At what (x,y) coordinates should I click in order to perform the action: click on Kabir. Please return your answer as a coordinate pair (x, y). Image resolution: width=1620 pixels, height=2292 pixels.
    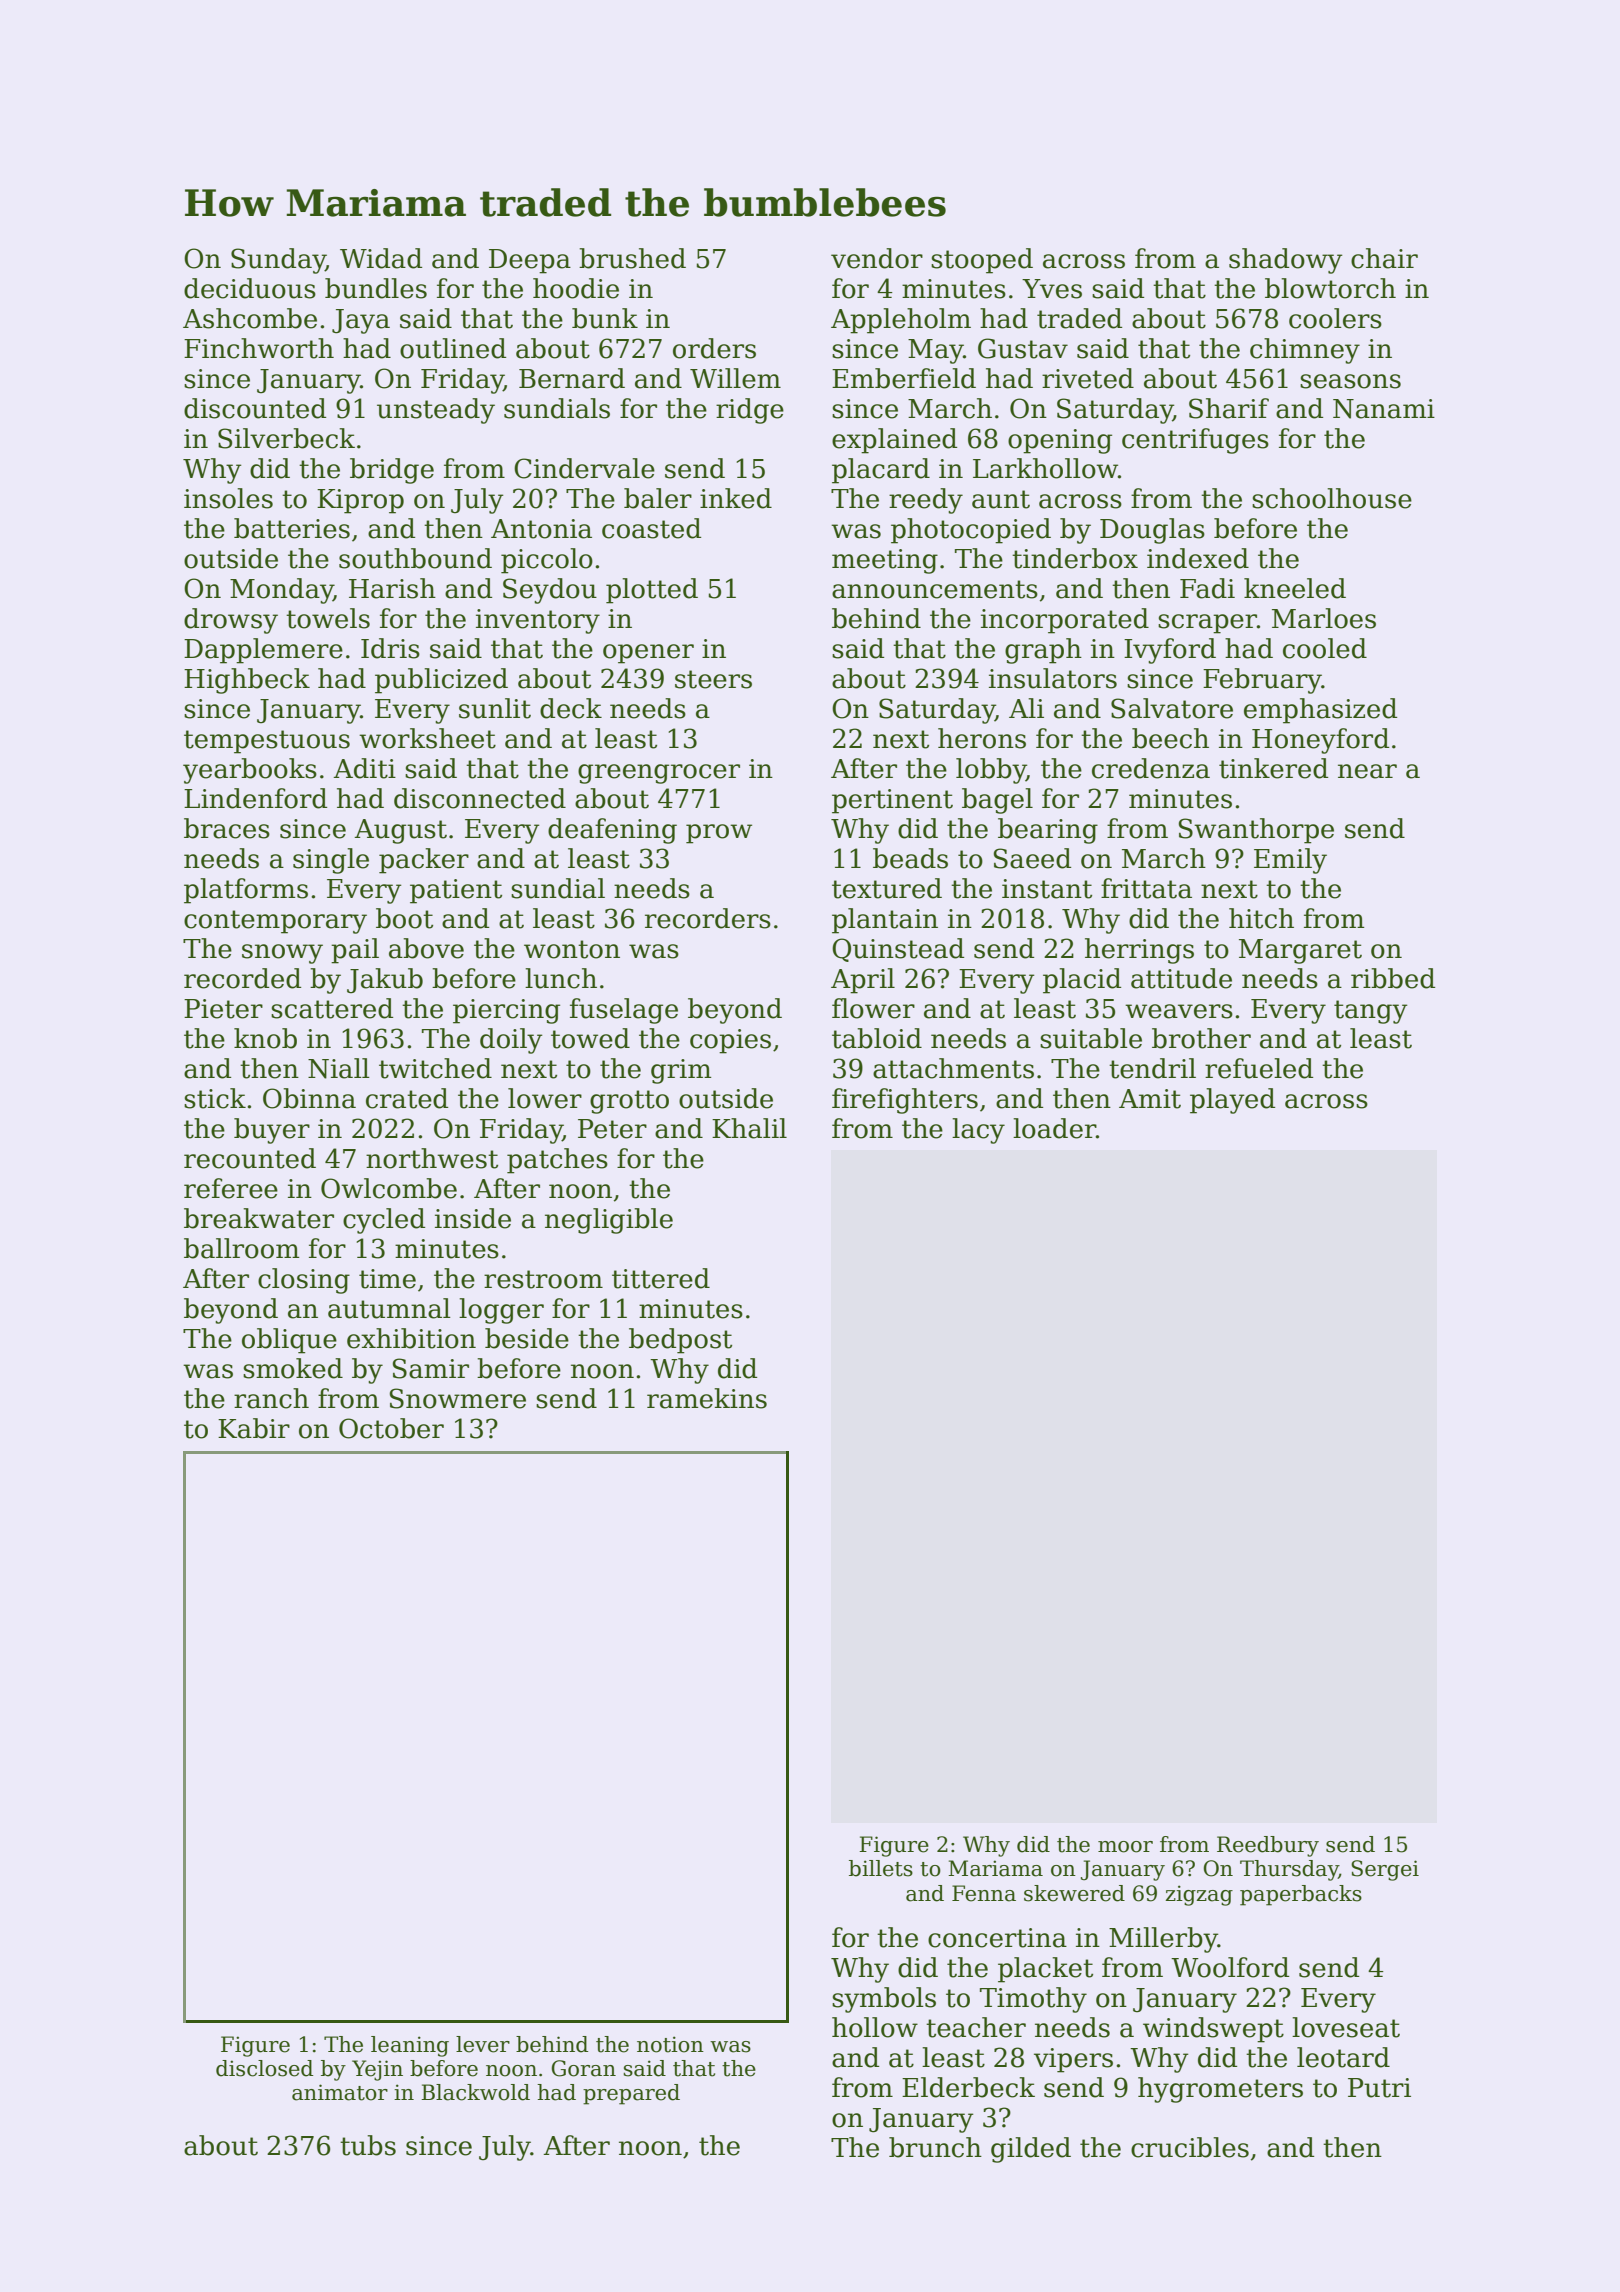
    Looking at the image, I should click on (254, 1428).
